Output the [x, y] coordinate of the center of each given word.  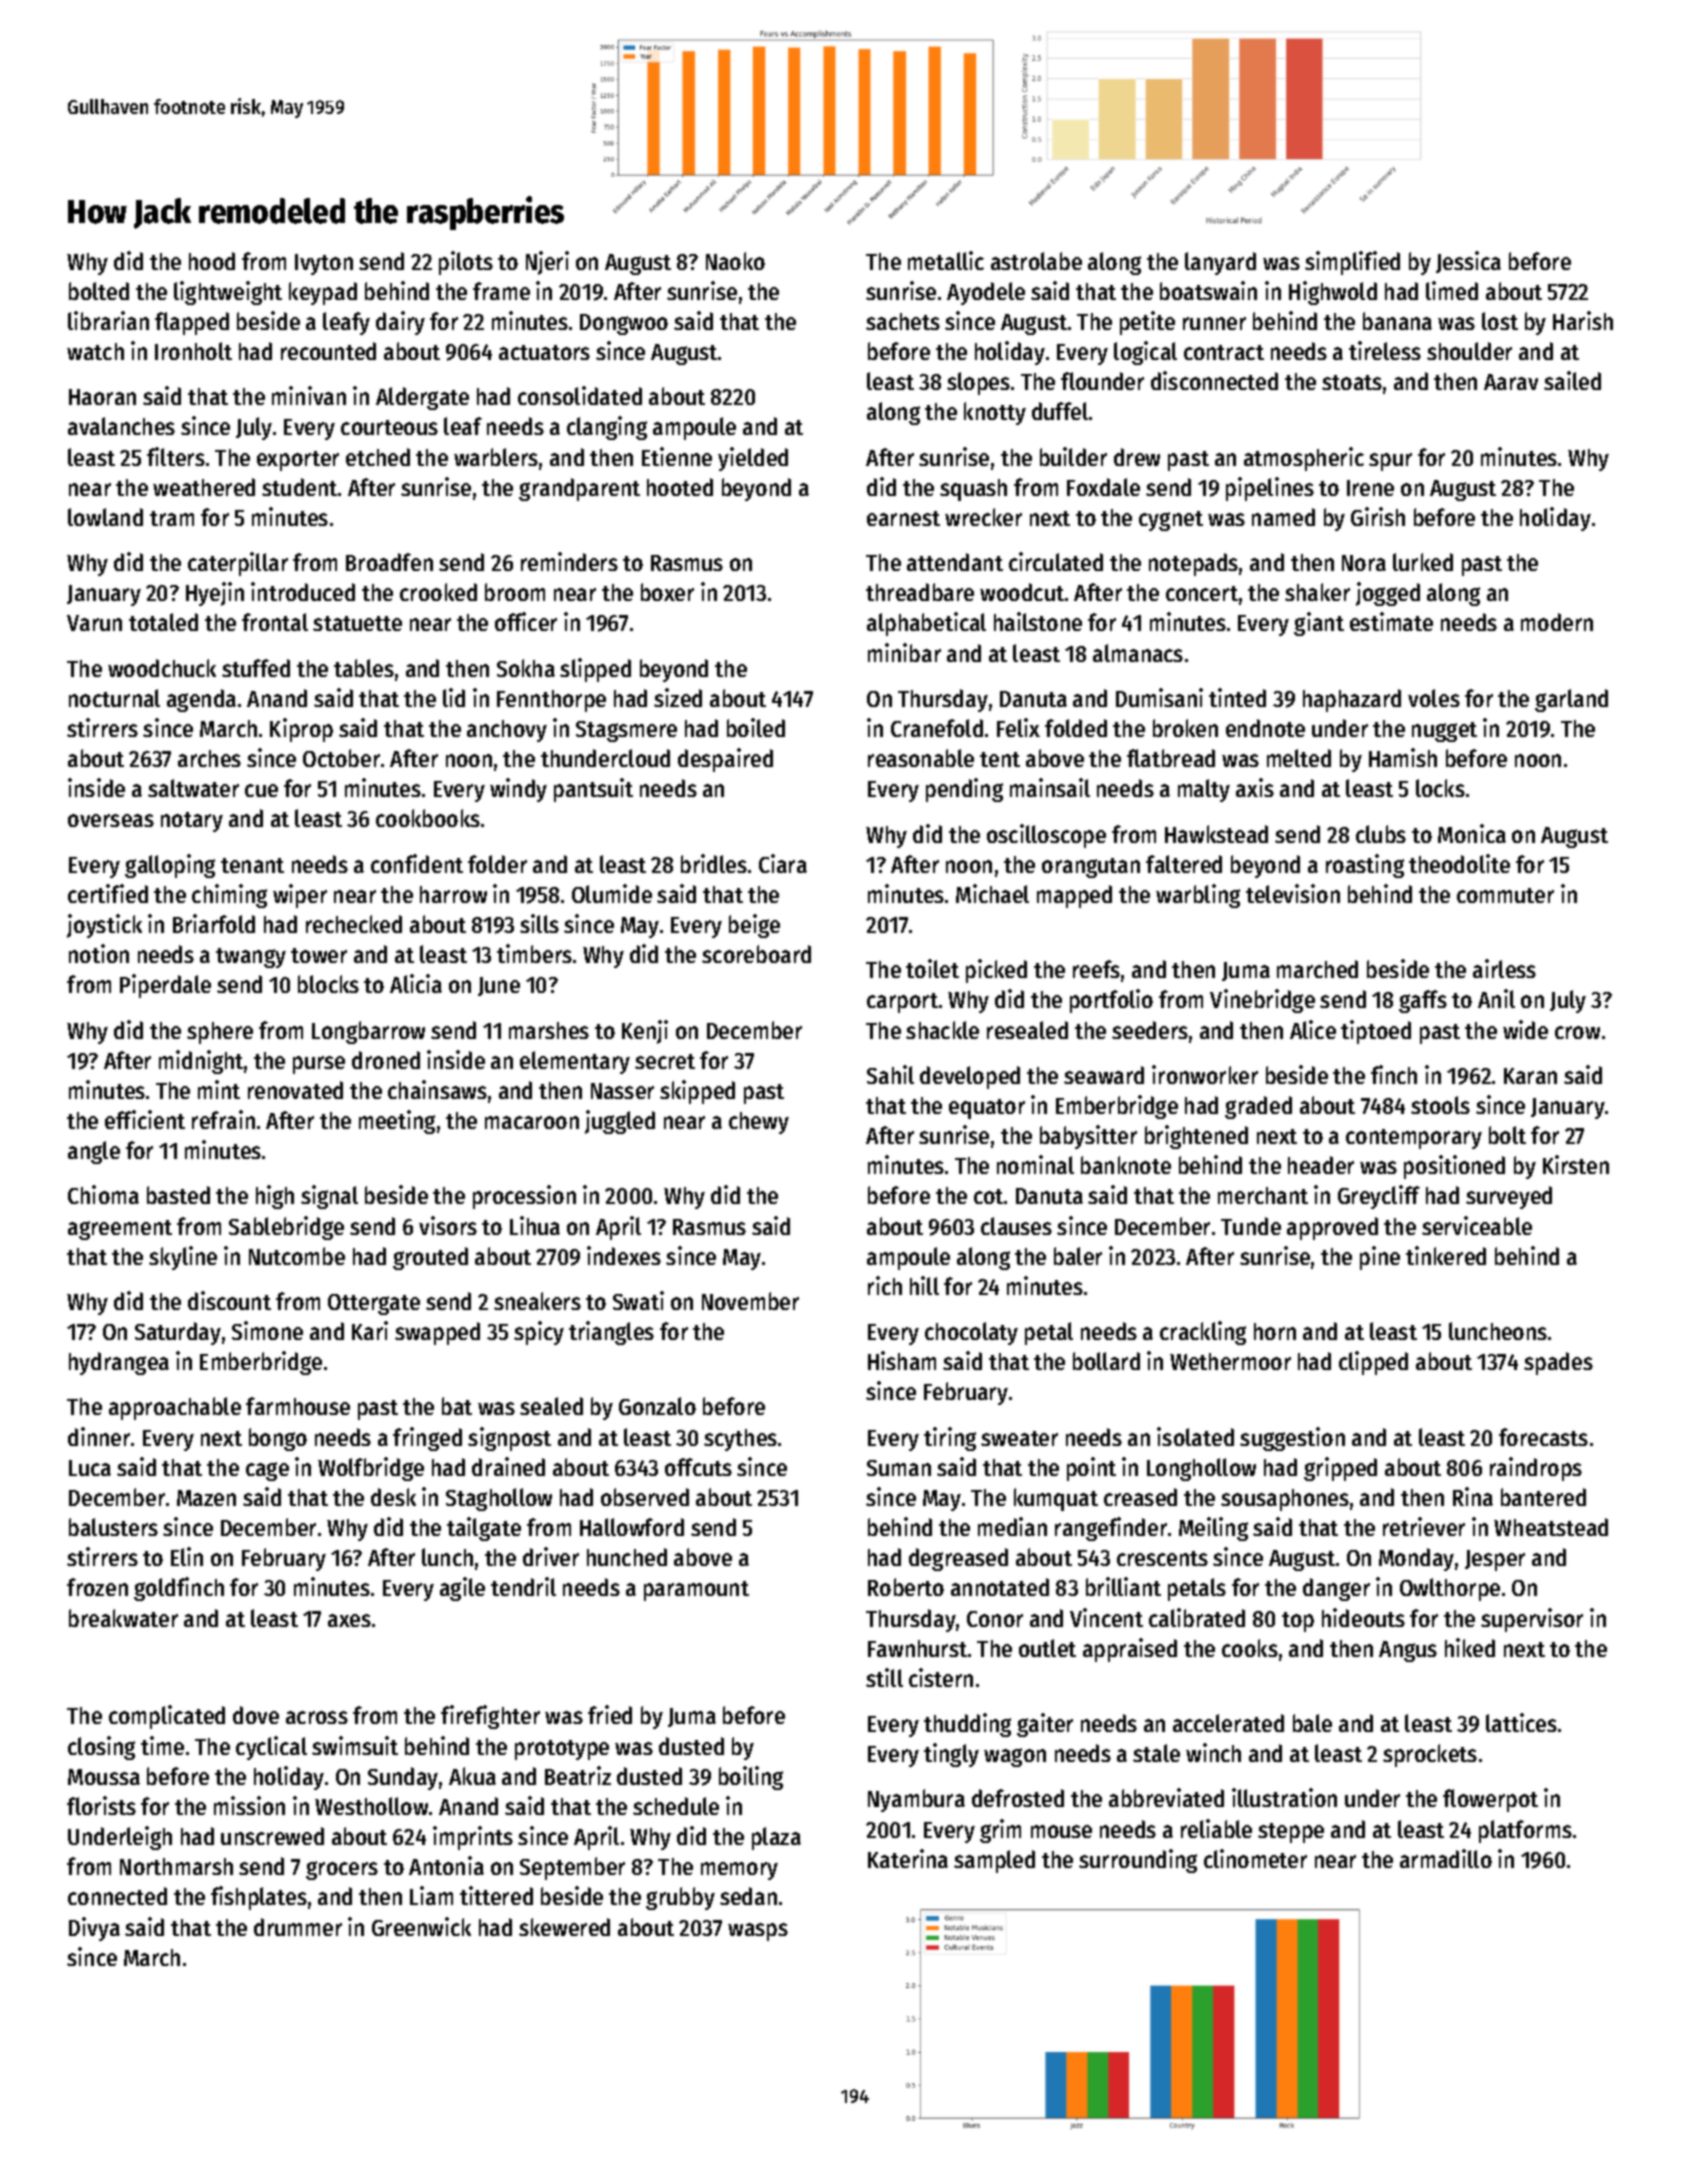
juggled [620, 1122]
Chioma [103, 1194]
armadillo [1446, 1858]
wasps [758, 1932]
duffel [1060, 411]
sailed [1572, 380]
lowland [105, 517]
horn [1275, 1331]
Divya [94, 1929]
